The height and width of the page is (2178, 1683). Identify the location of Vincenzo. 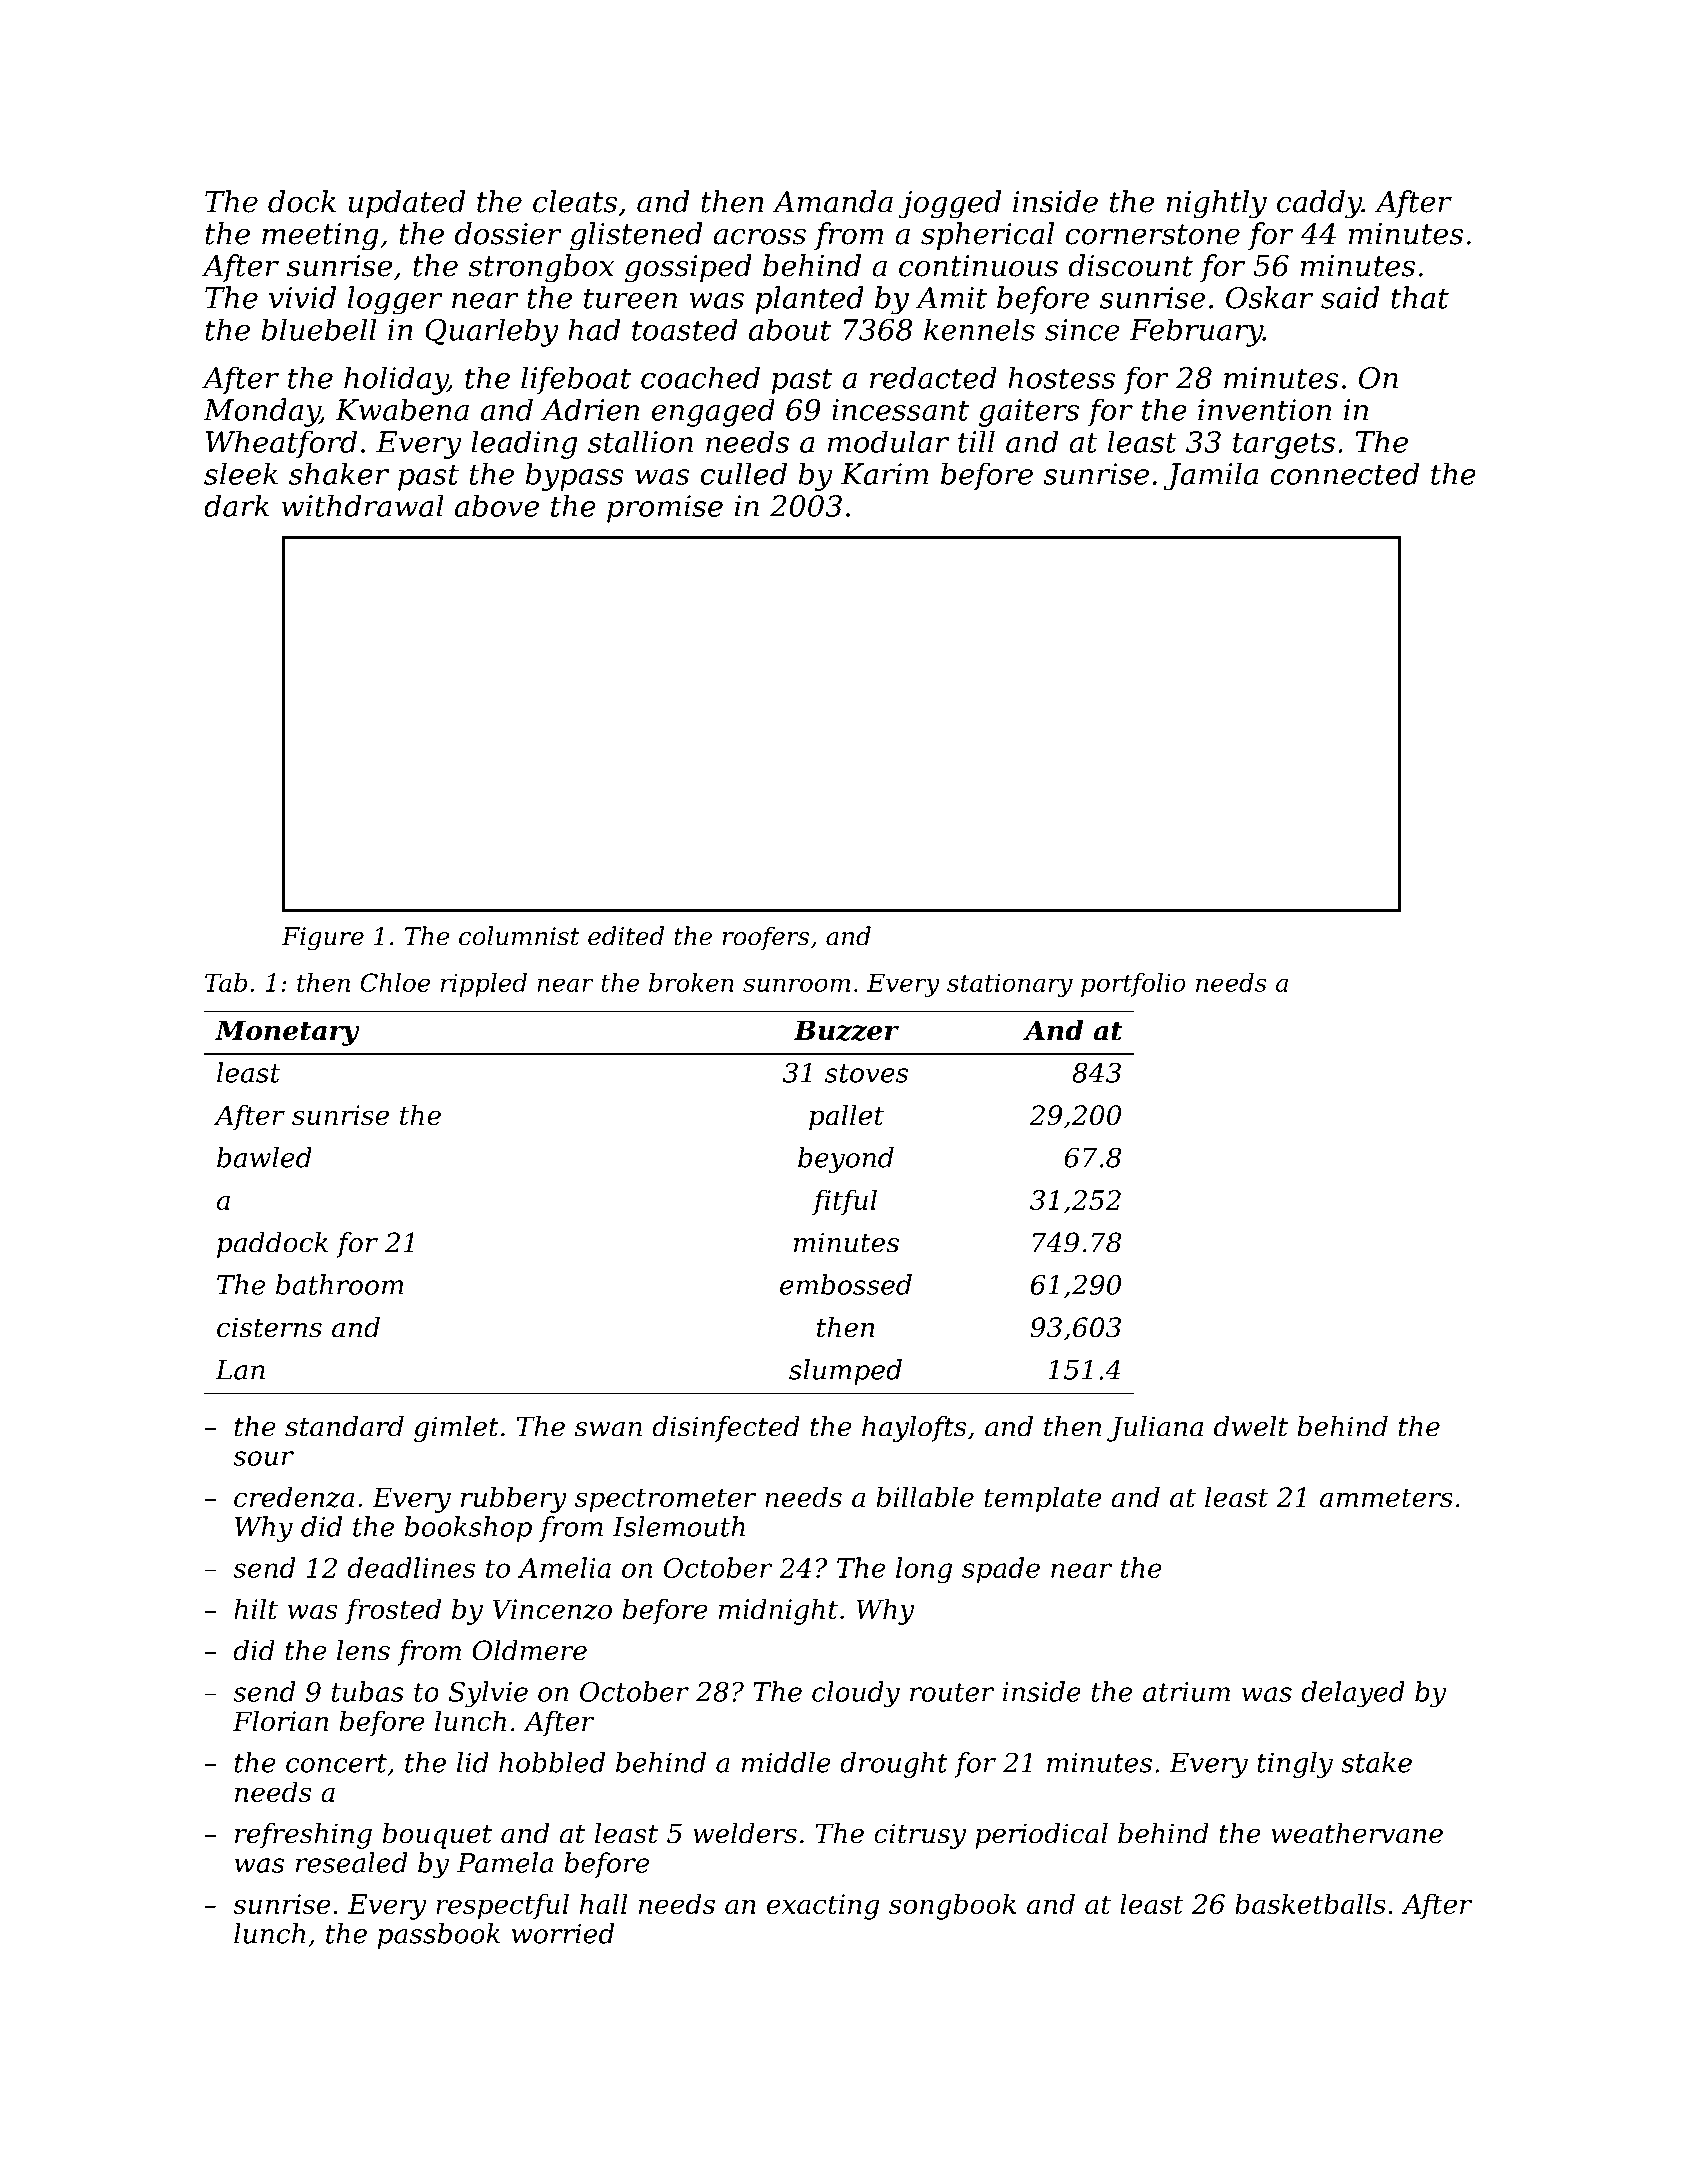
(552, 1609).
